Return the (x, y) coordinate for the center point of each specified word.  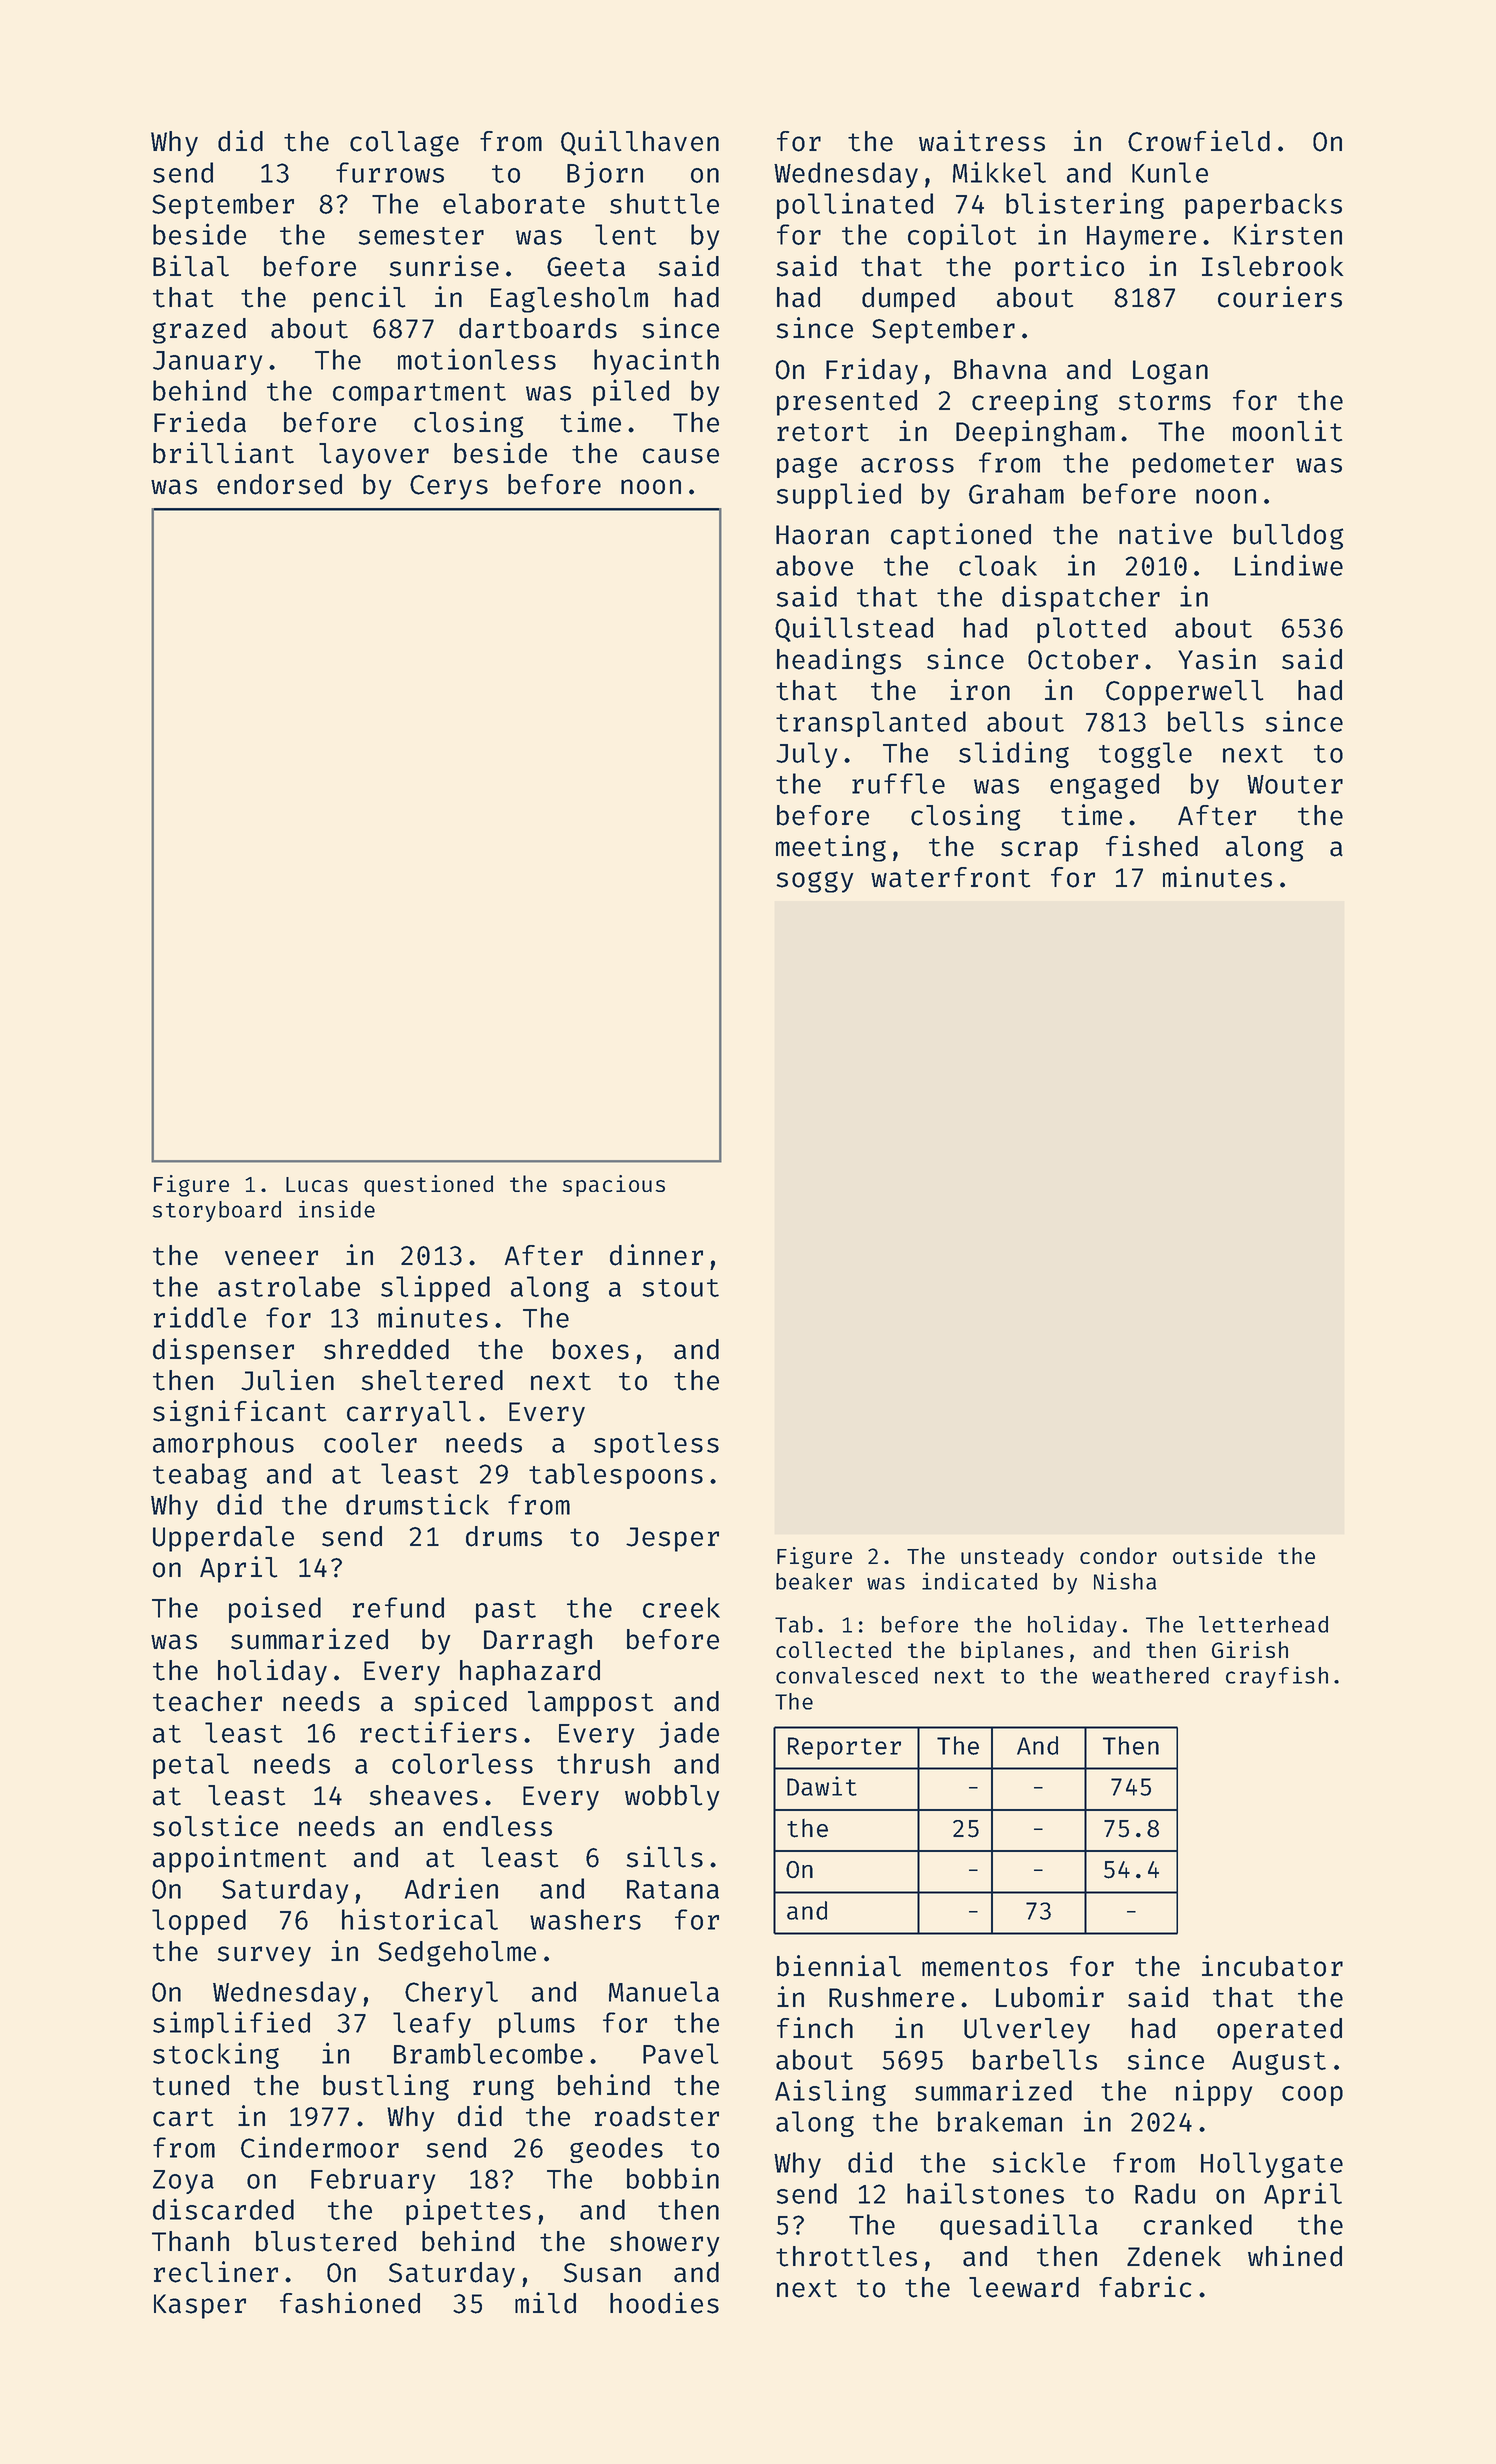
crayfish (1277, 1677)
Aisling (830, 2092)
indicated (979, 1581)
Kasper (200, 2306)
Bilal (191, 266)
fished (1152, 846)
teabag (200, 1476)
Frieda (200, 422)
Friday (872, 371)
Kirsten (1288, 234)
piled (631, 392)
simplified (231, 2024)
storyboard (217, 1211)
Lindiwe (1289, 565)
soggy (814, 882)
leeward (1024, 2287)
